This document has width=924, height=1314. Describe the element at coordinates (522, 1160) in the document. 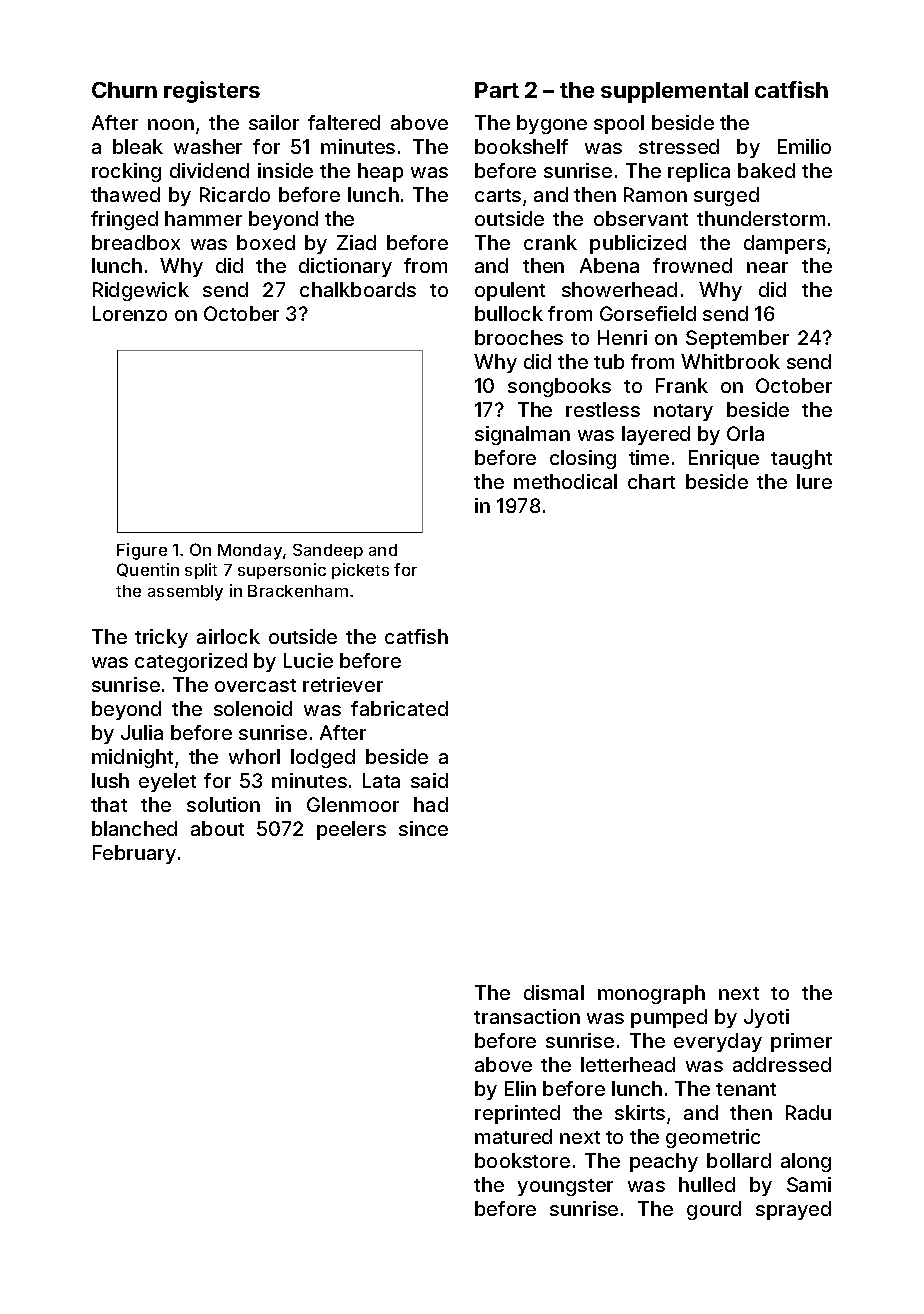

I see `bookstore` at that location.
